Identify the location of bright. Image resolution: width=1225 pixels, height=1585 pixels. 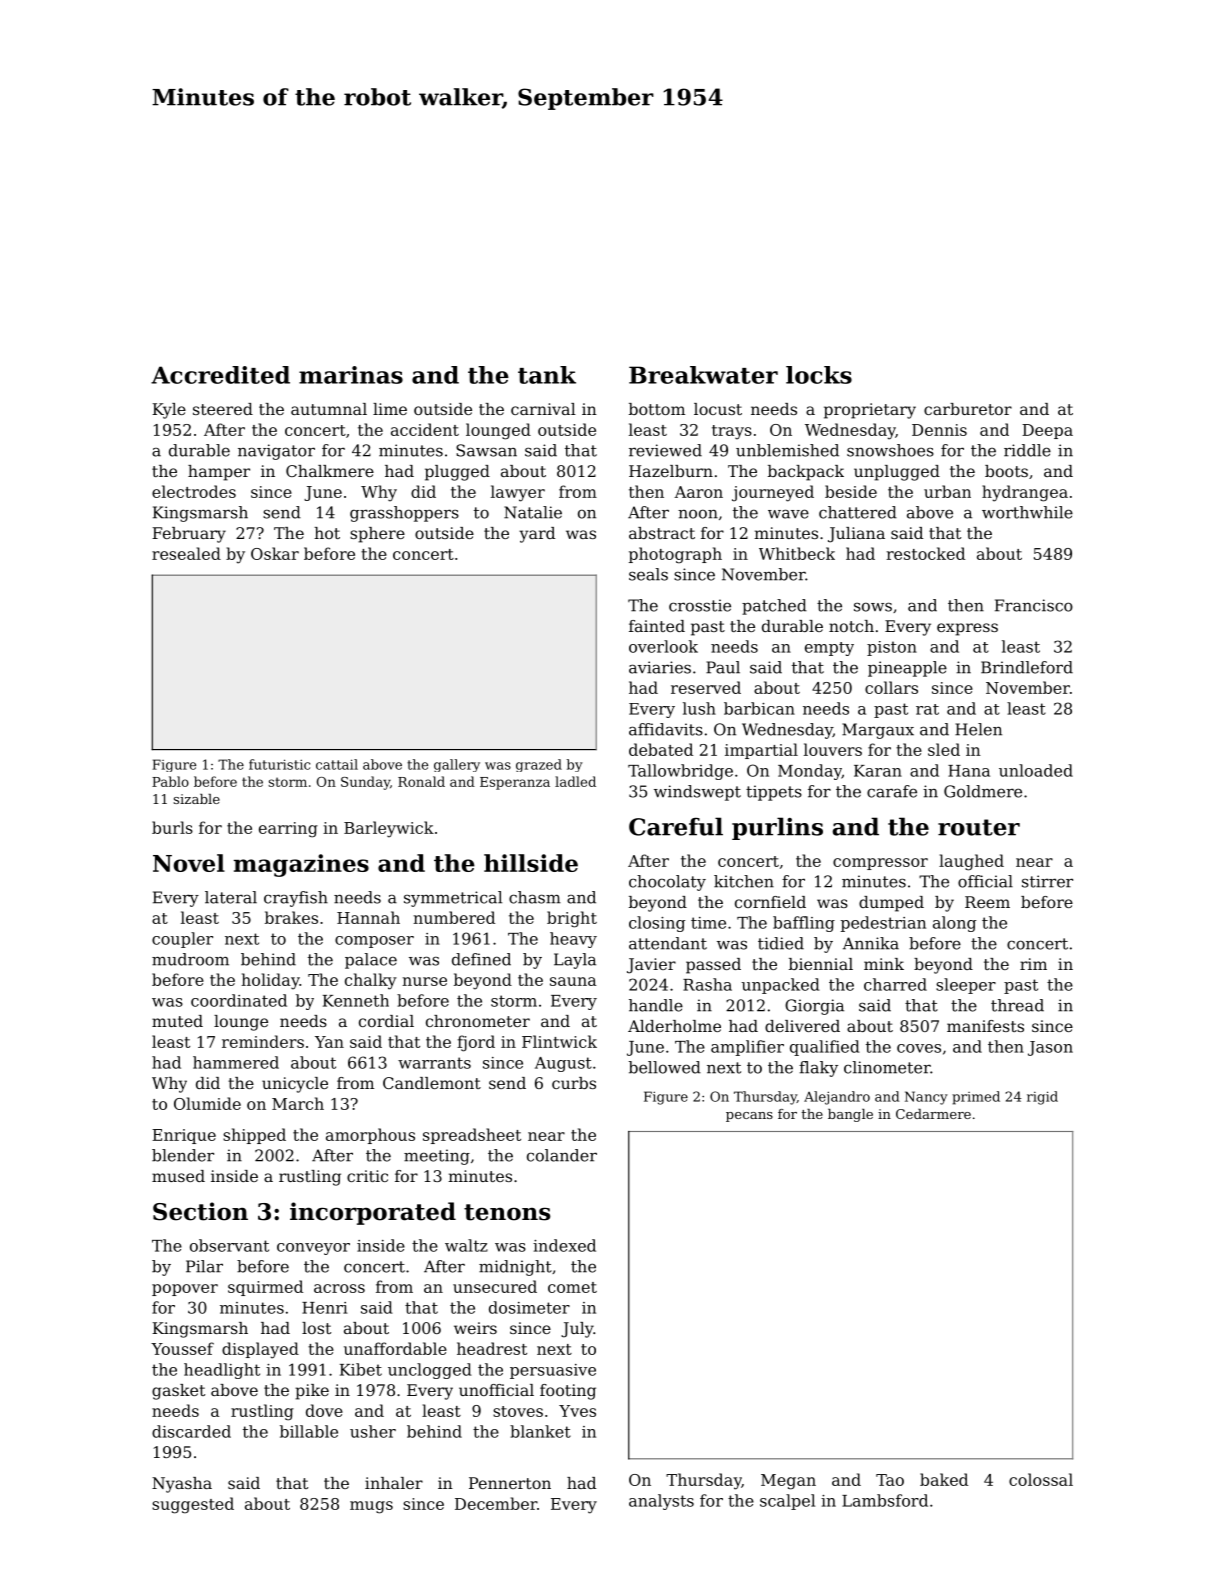
(572, 919).
